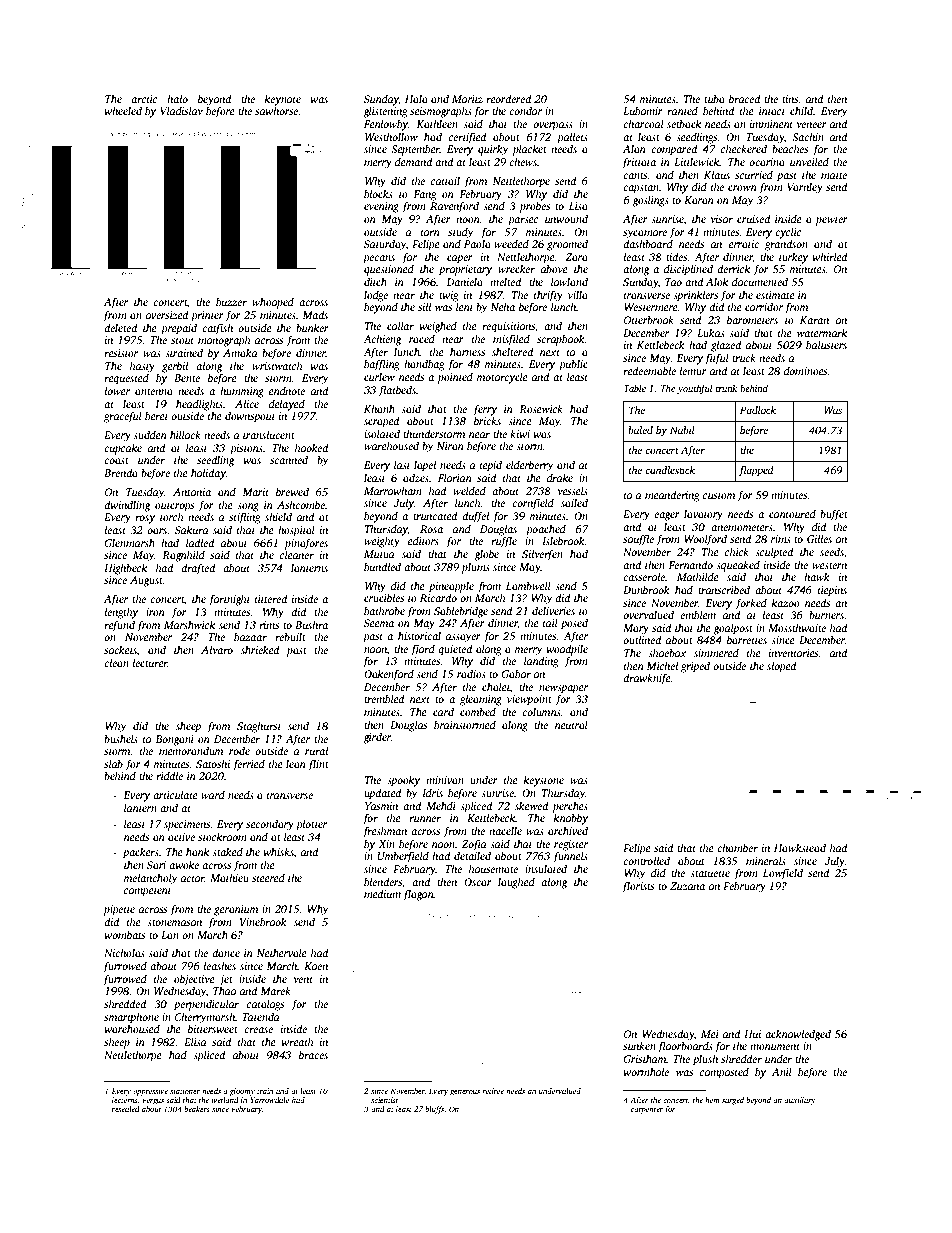 This screenshot has width=952, height=1233. Describe the element at coordinates (647, 679) in the screenshot. I see `drawknife` at that location.
